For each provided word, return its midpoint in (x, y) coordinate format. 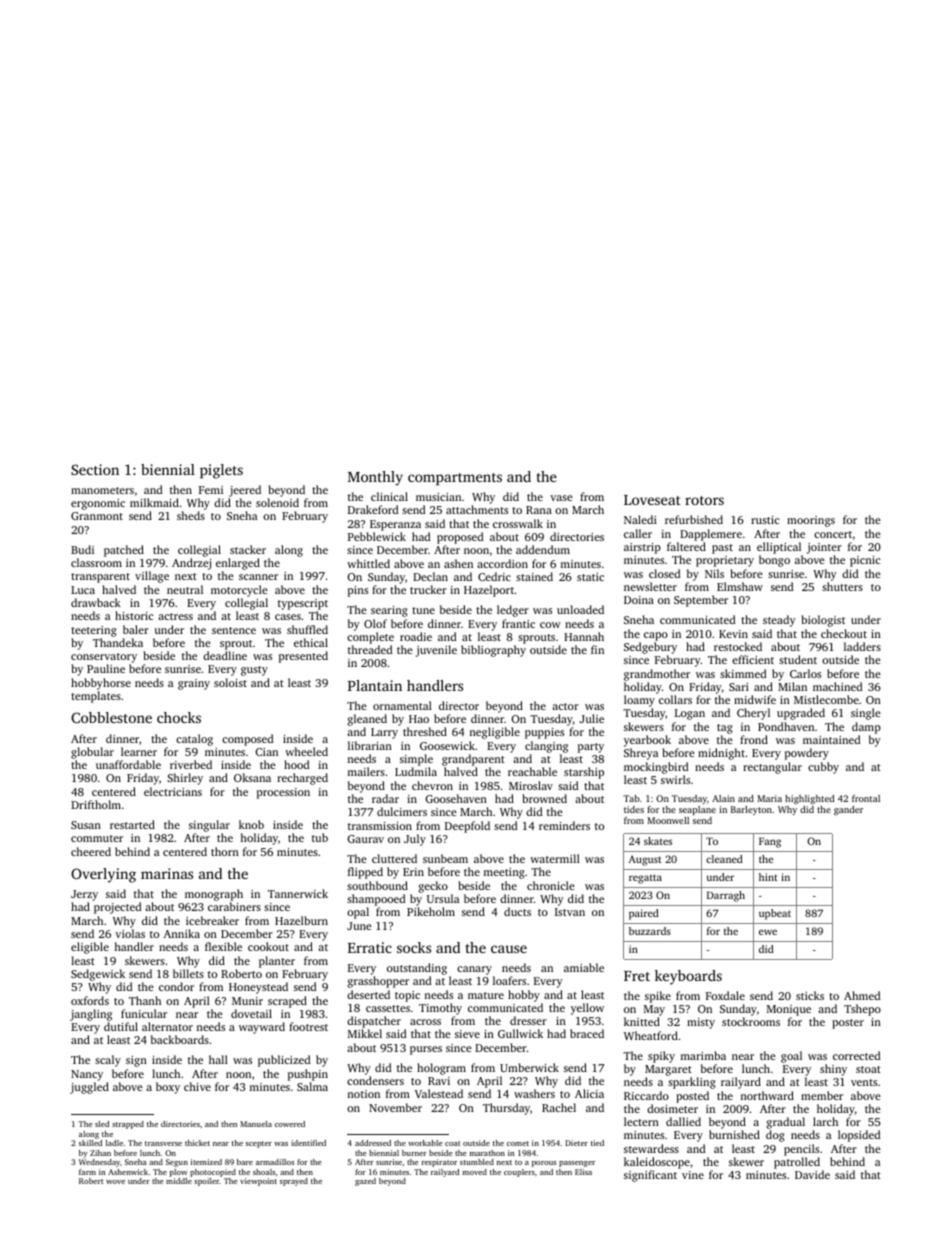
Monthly (375, 478)
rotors (704, 500)
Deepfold (467, 827)
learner (139, 751)
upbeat (775, 914)
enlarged (238, 564)
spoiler (206, 1182)
